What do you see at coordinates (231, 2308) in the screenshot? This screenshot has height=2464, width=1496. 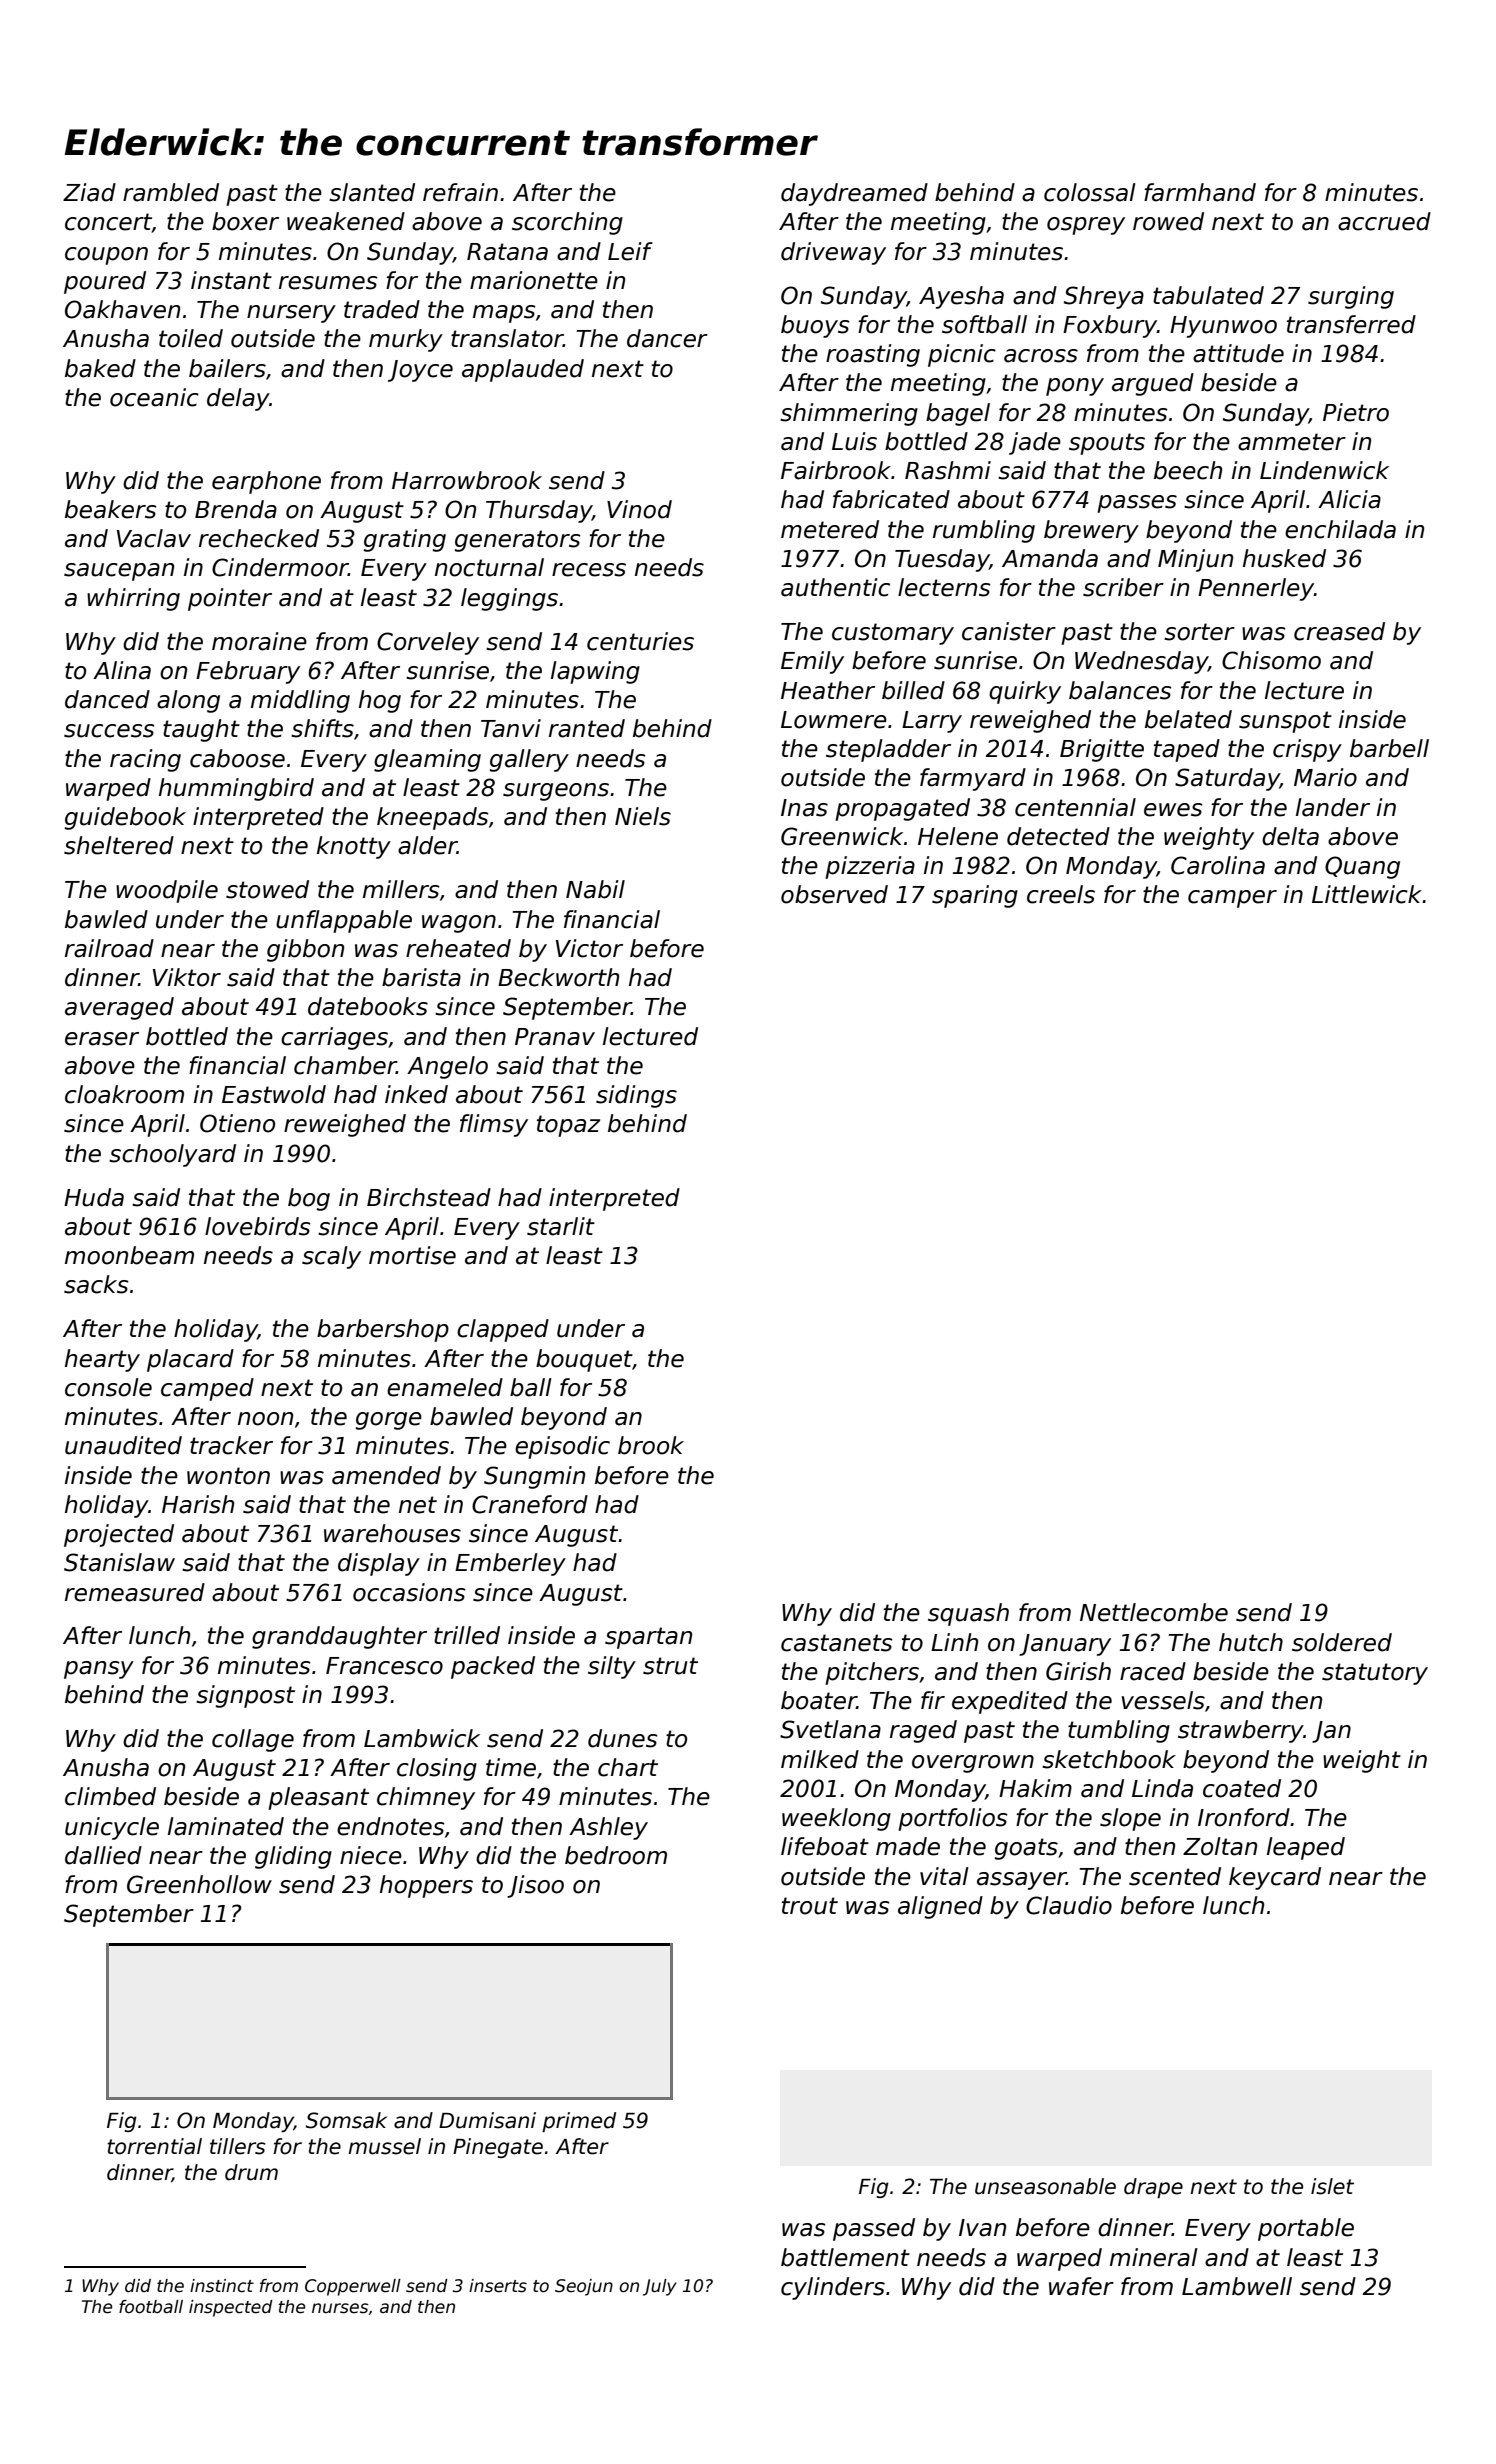 I see `inspected` at bounding box center [231, 2308].
